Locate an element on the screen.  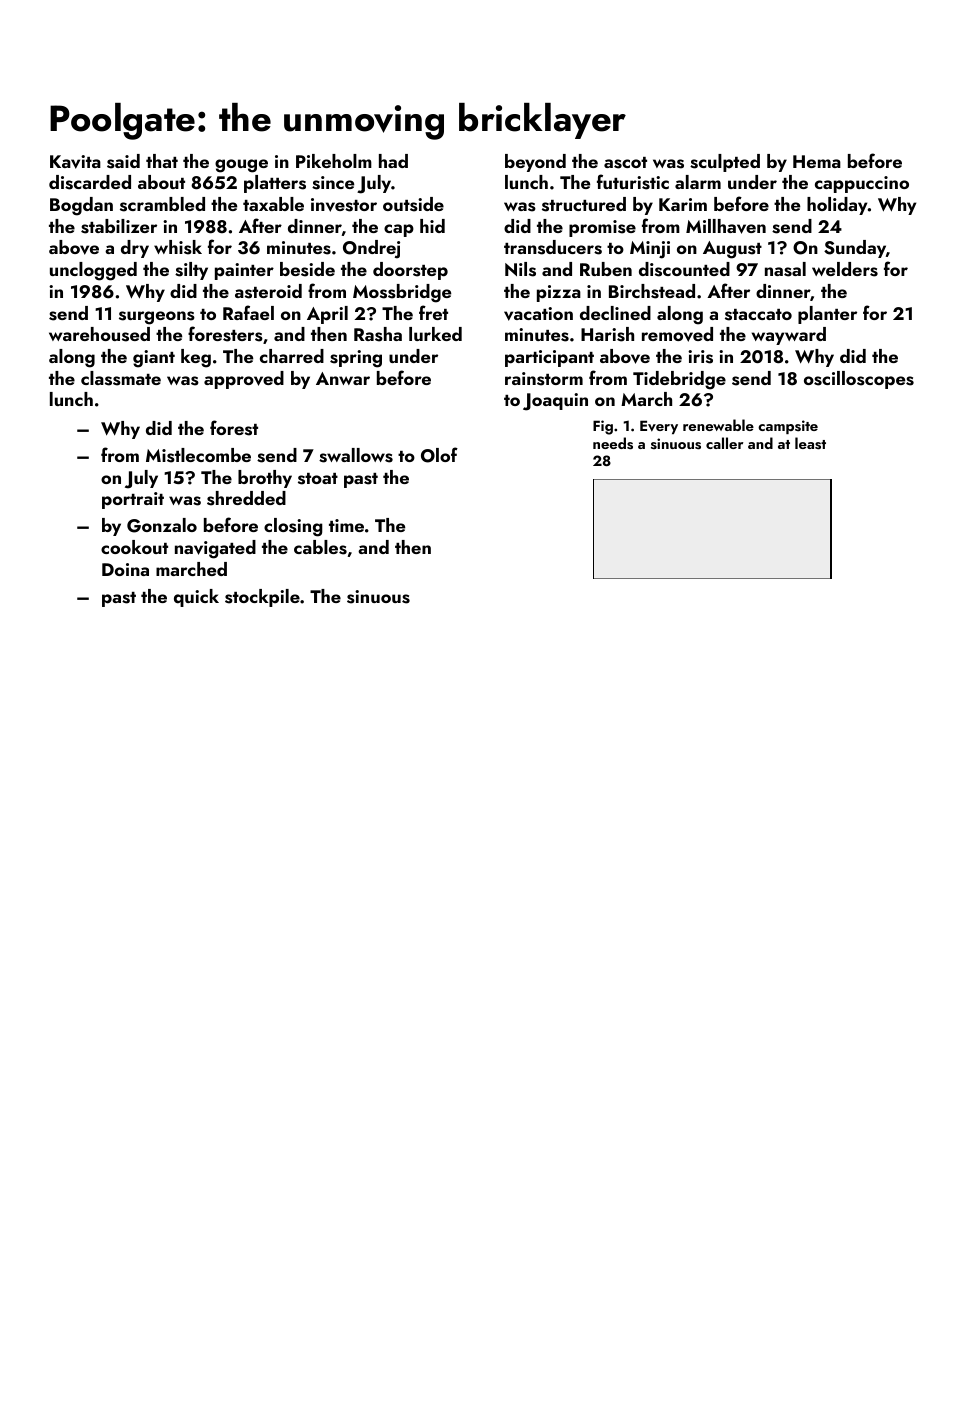
pizza is located at coordinates (559, 293).
